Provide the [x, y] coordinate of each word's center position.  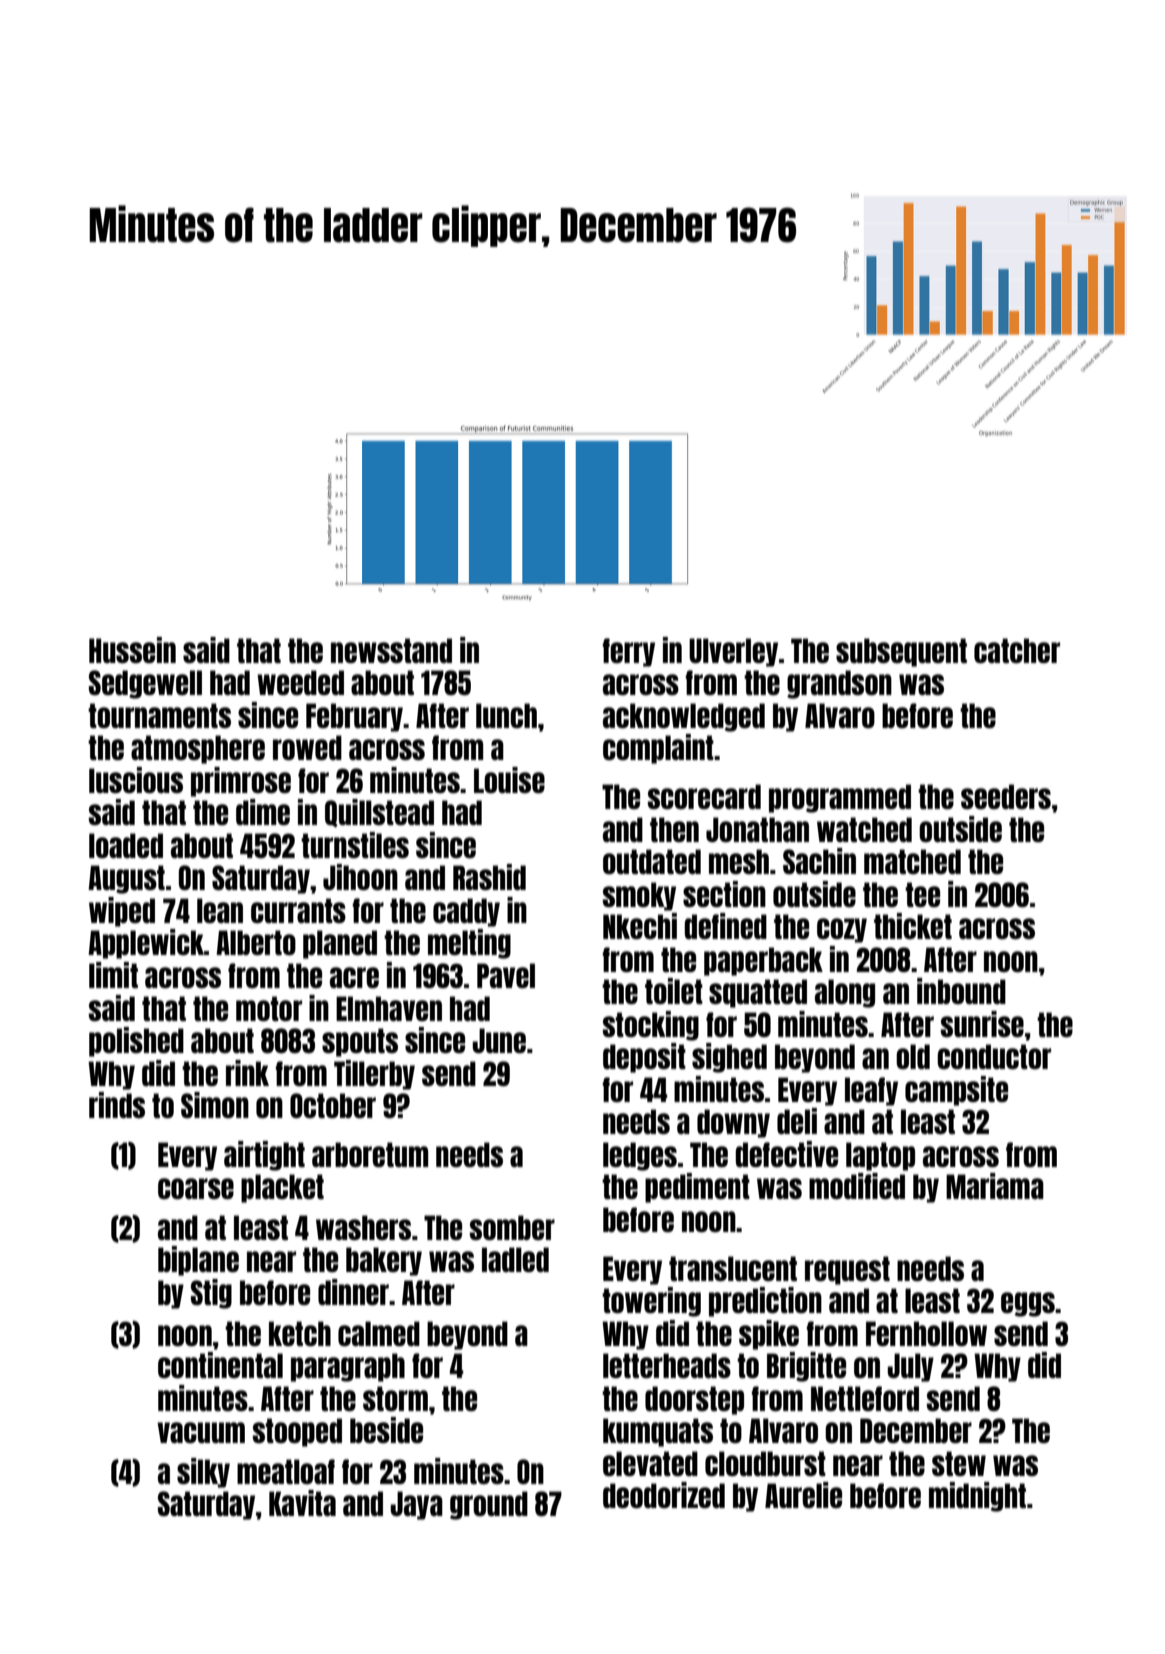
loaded [126, 845]
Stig [211, 1294]
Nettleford [865, 1398]
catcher [1017, 650]
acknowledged [684, 717]
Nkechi [640, 926]
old [913, 1056]
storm [395, 1398]
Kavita [302, 1503]
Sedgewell [145, 684]
